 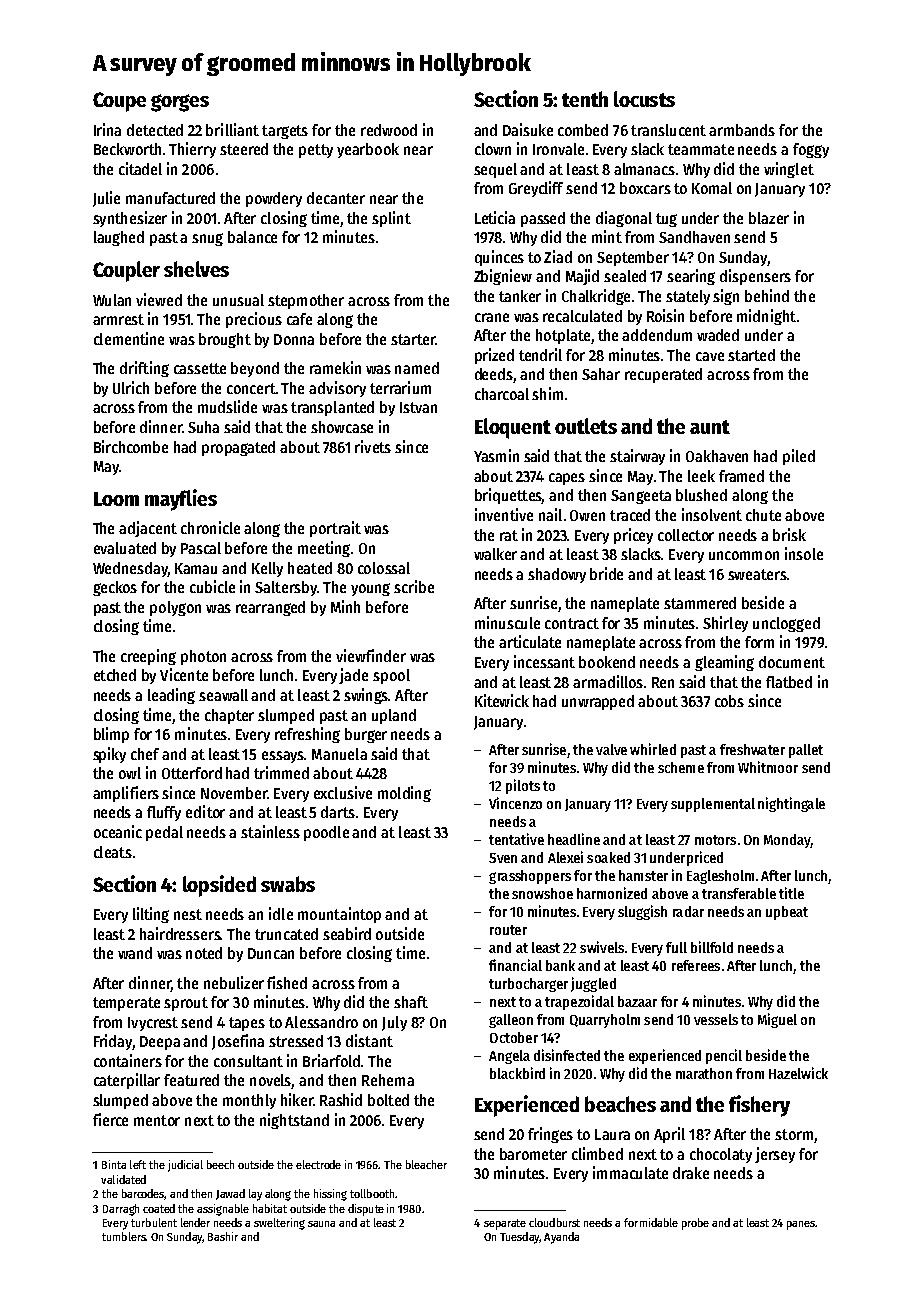 I want to click on portrait, so click(x=335, y=529).
